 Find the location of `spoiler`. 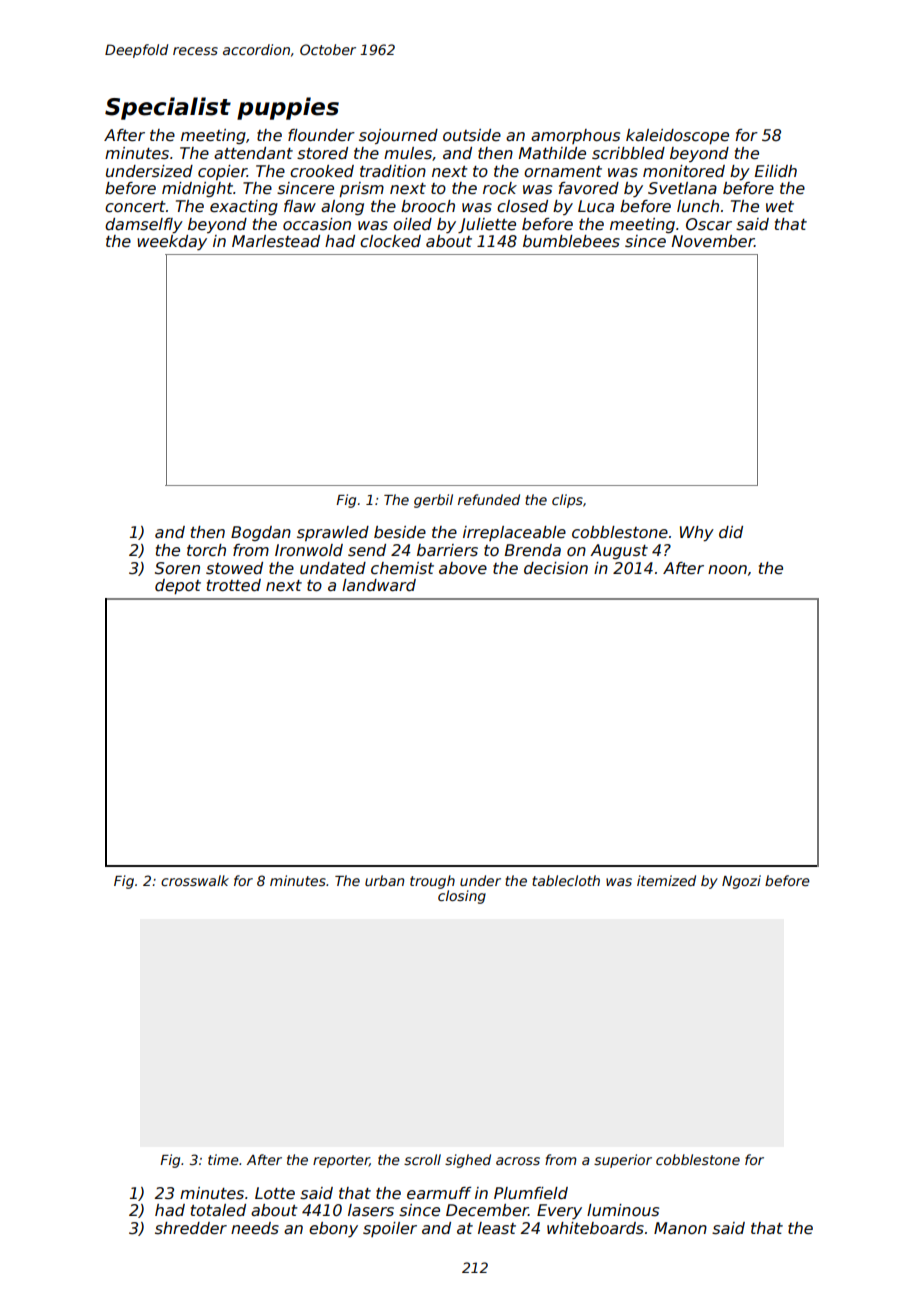

spoiler is located at coordinates (390, 1229).
